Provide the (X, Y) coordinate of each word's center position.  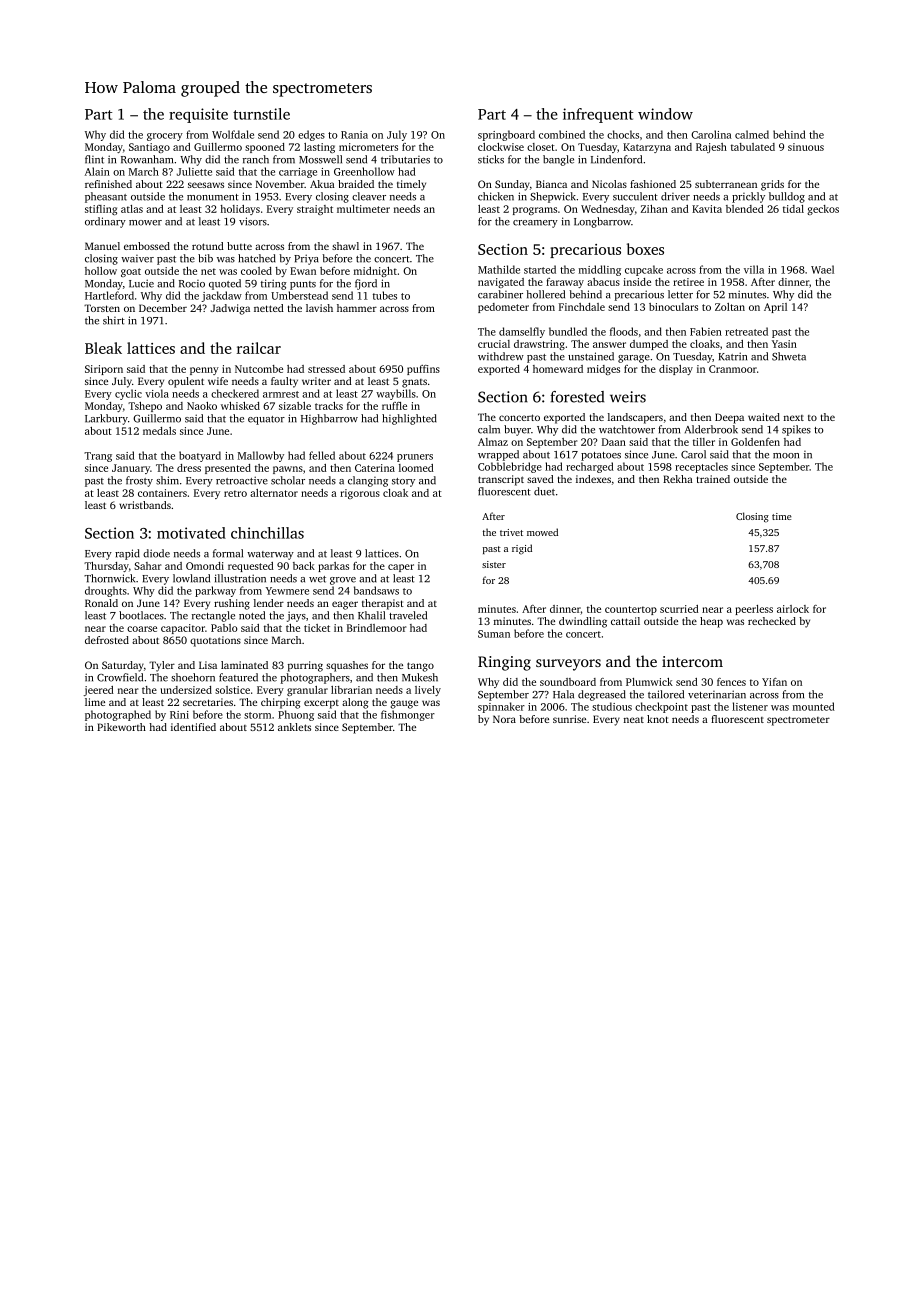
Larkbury (106, 419)
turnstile (261, 114)
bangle (558, 160)
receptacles (701, 467)
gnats (414, 383)
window (665, 114)
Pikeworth (121, 727)
